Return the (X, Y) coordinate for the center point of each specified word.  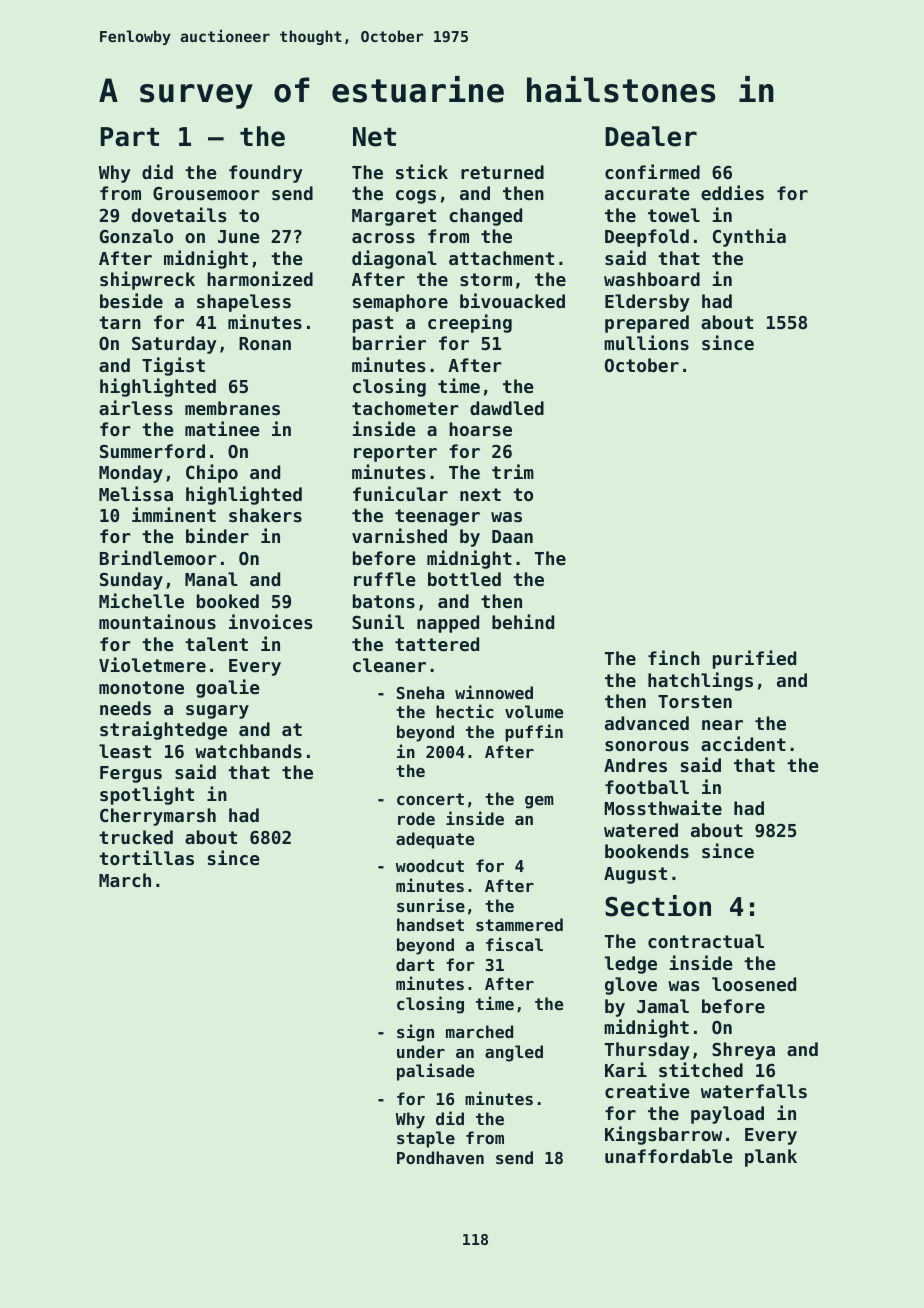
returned (502, 172)
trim (513, 471)
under (421, 1051)
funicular (400, 493)
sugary (217, 712)
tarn (120, 322)
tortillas (146, 857)
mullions (646, 342)
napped (448, 624)
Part (130, 137)
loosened (754, 984)
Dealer (651, 136)
